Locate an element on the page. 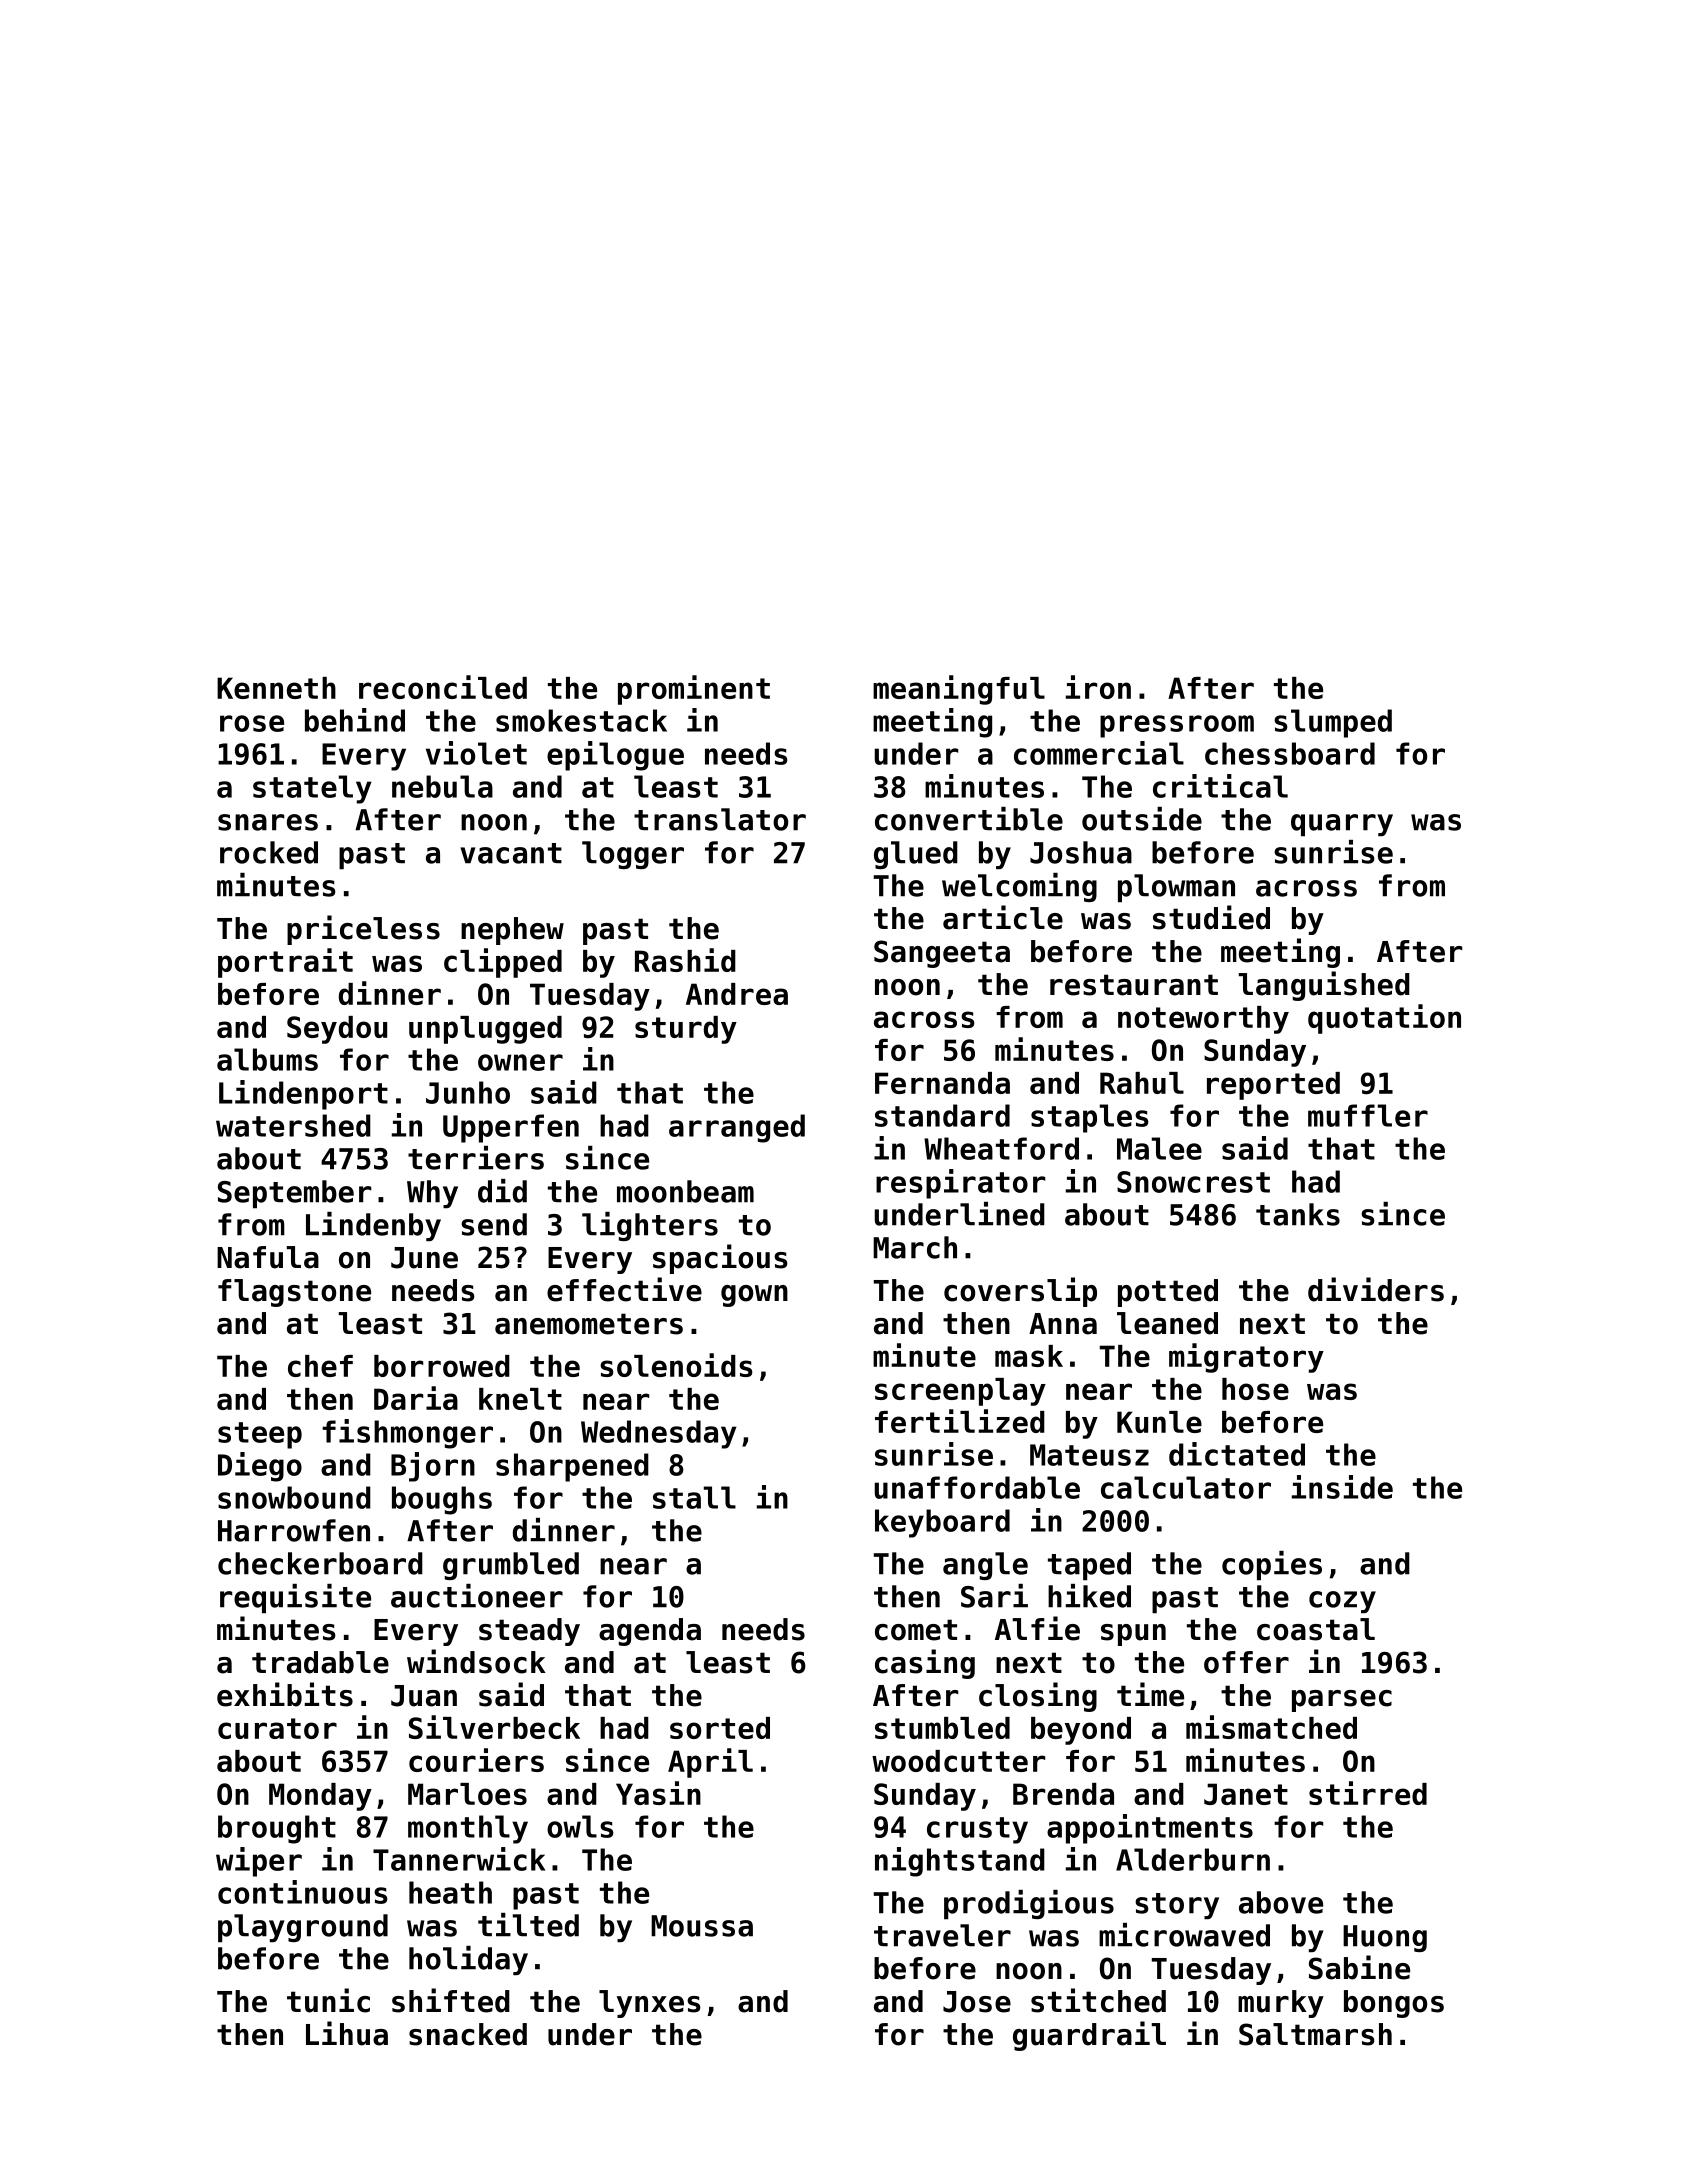 The image size is (1683, 2178). dividers is located at coordinates (1376, 1289).
